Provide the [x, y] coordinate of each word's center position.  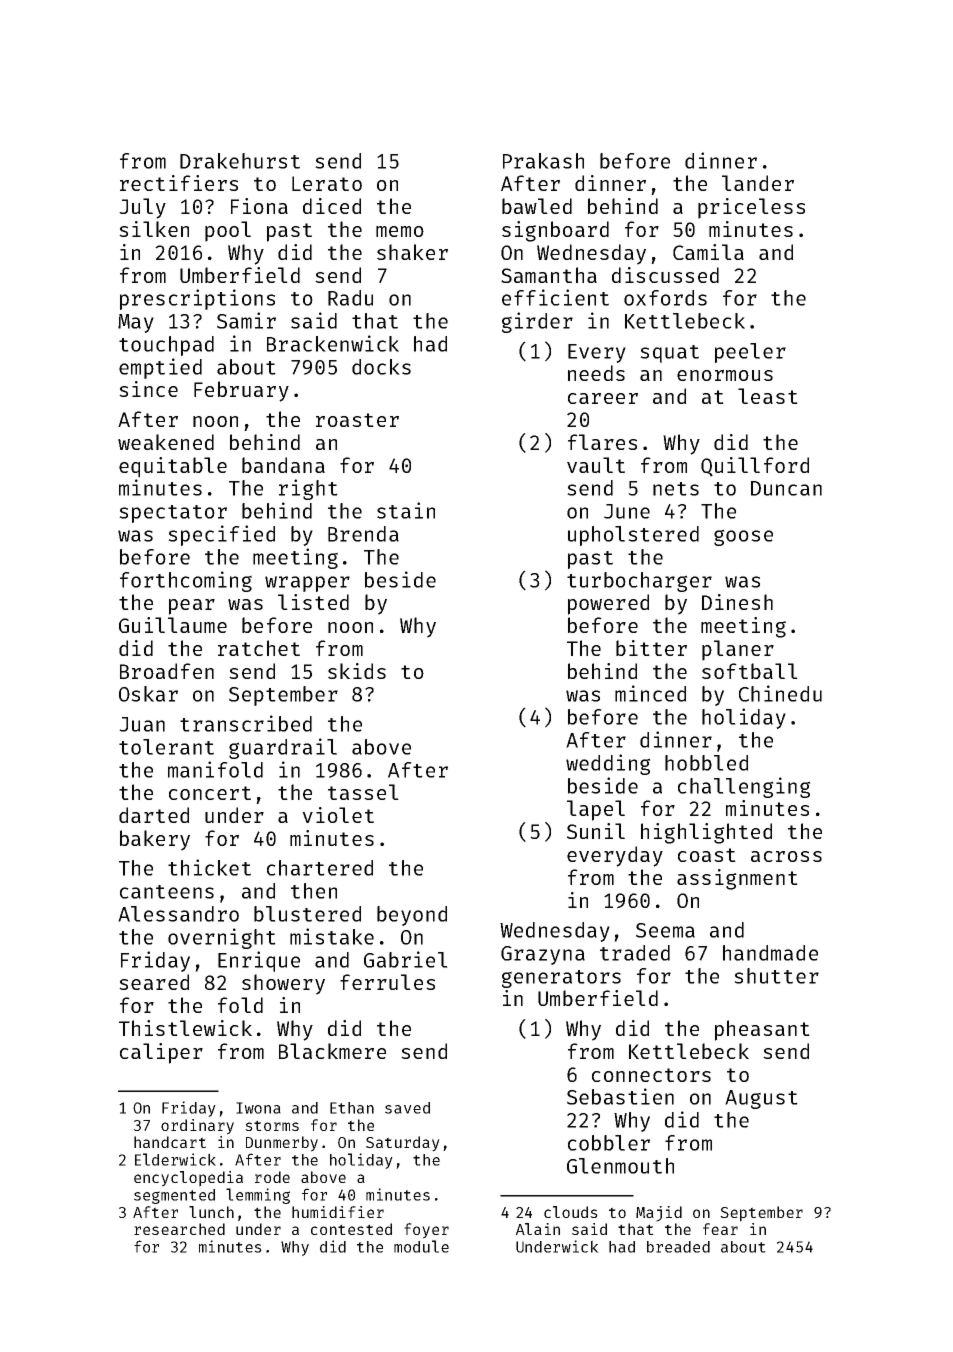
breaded [678, 1247]
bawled [537, 206]
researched [179, 1229]
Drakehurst [240, 161]
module [421, 1246]
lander [758, 183]
